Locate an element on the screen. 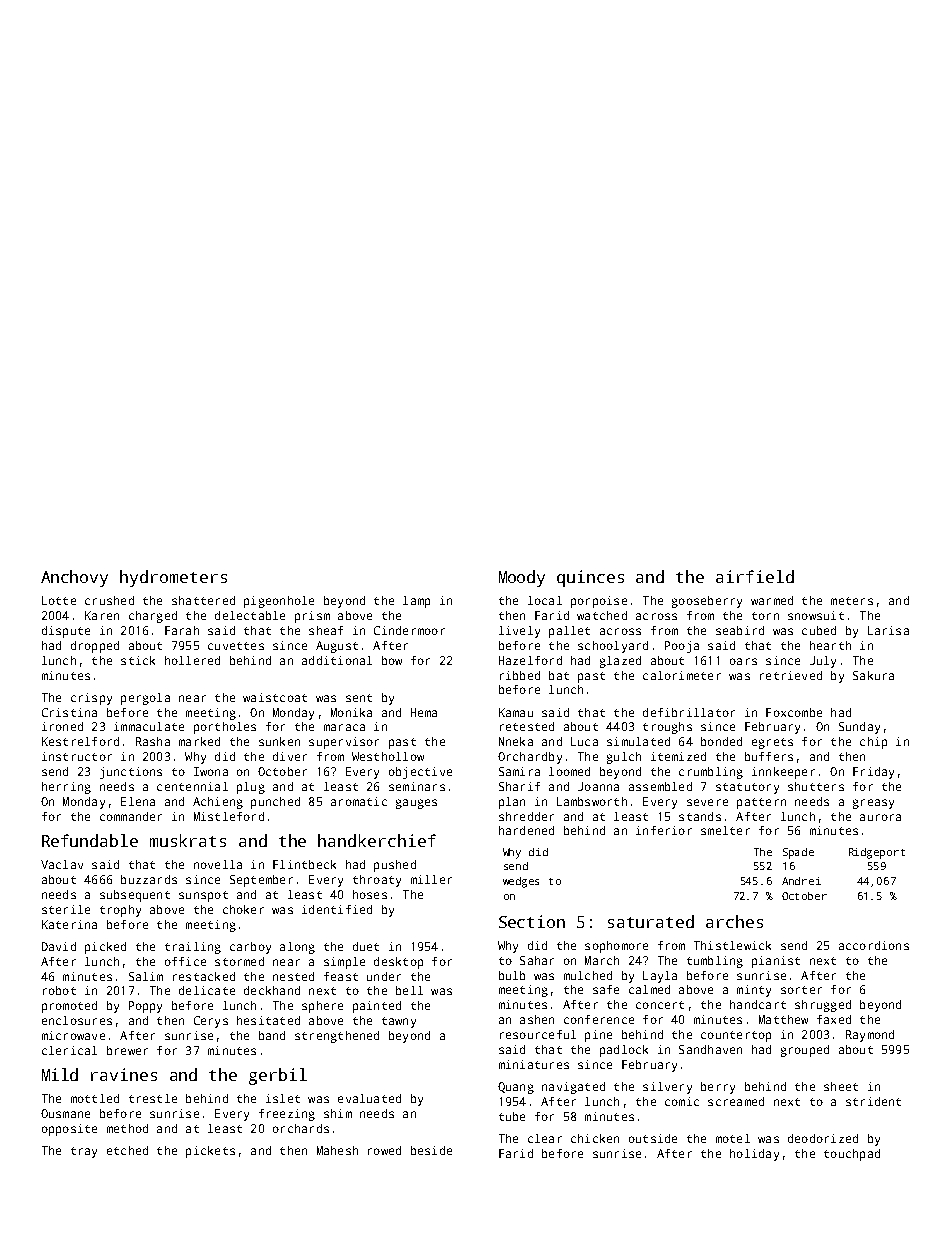 This screenshot has height=1233, width=952. subsequent is located at coordinates (135, 896).
